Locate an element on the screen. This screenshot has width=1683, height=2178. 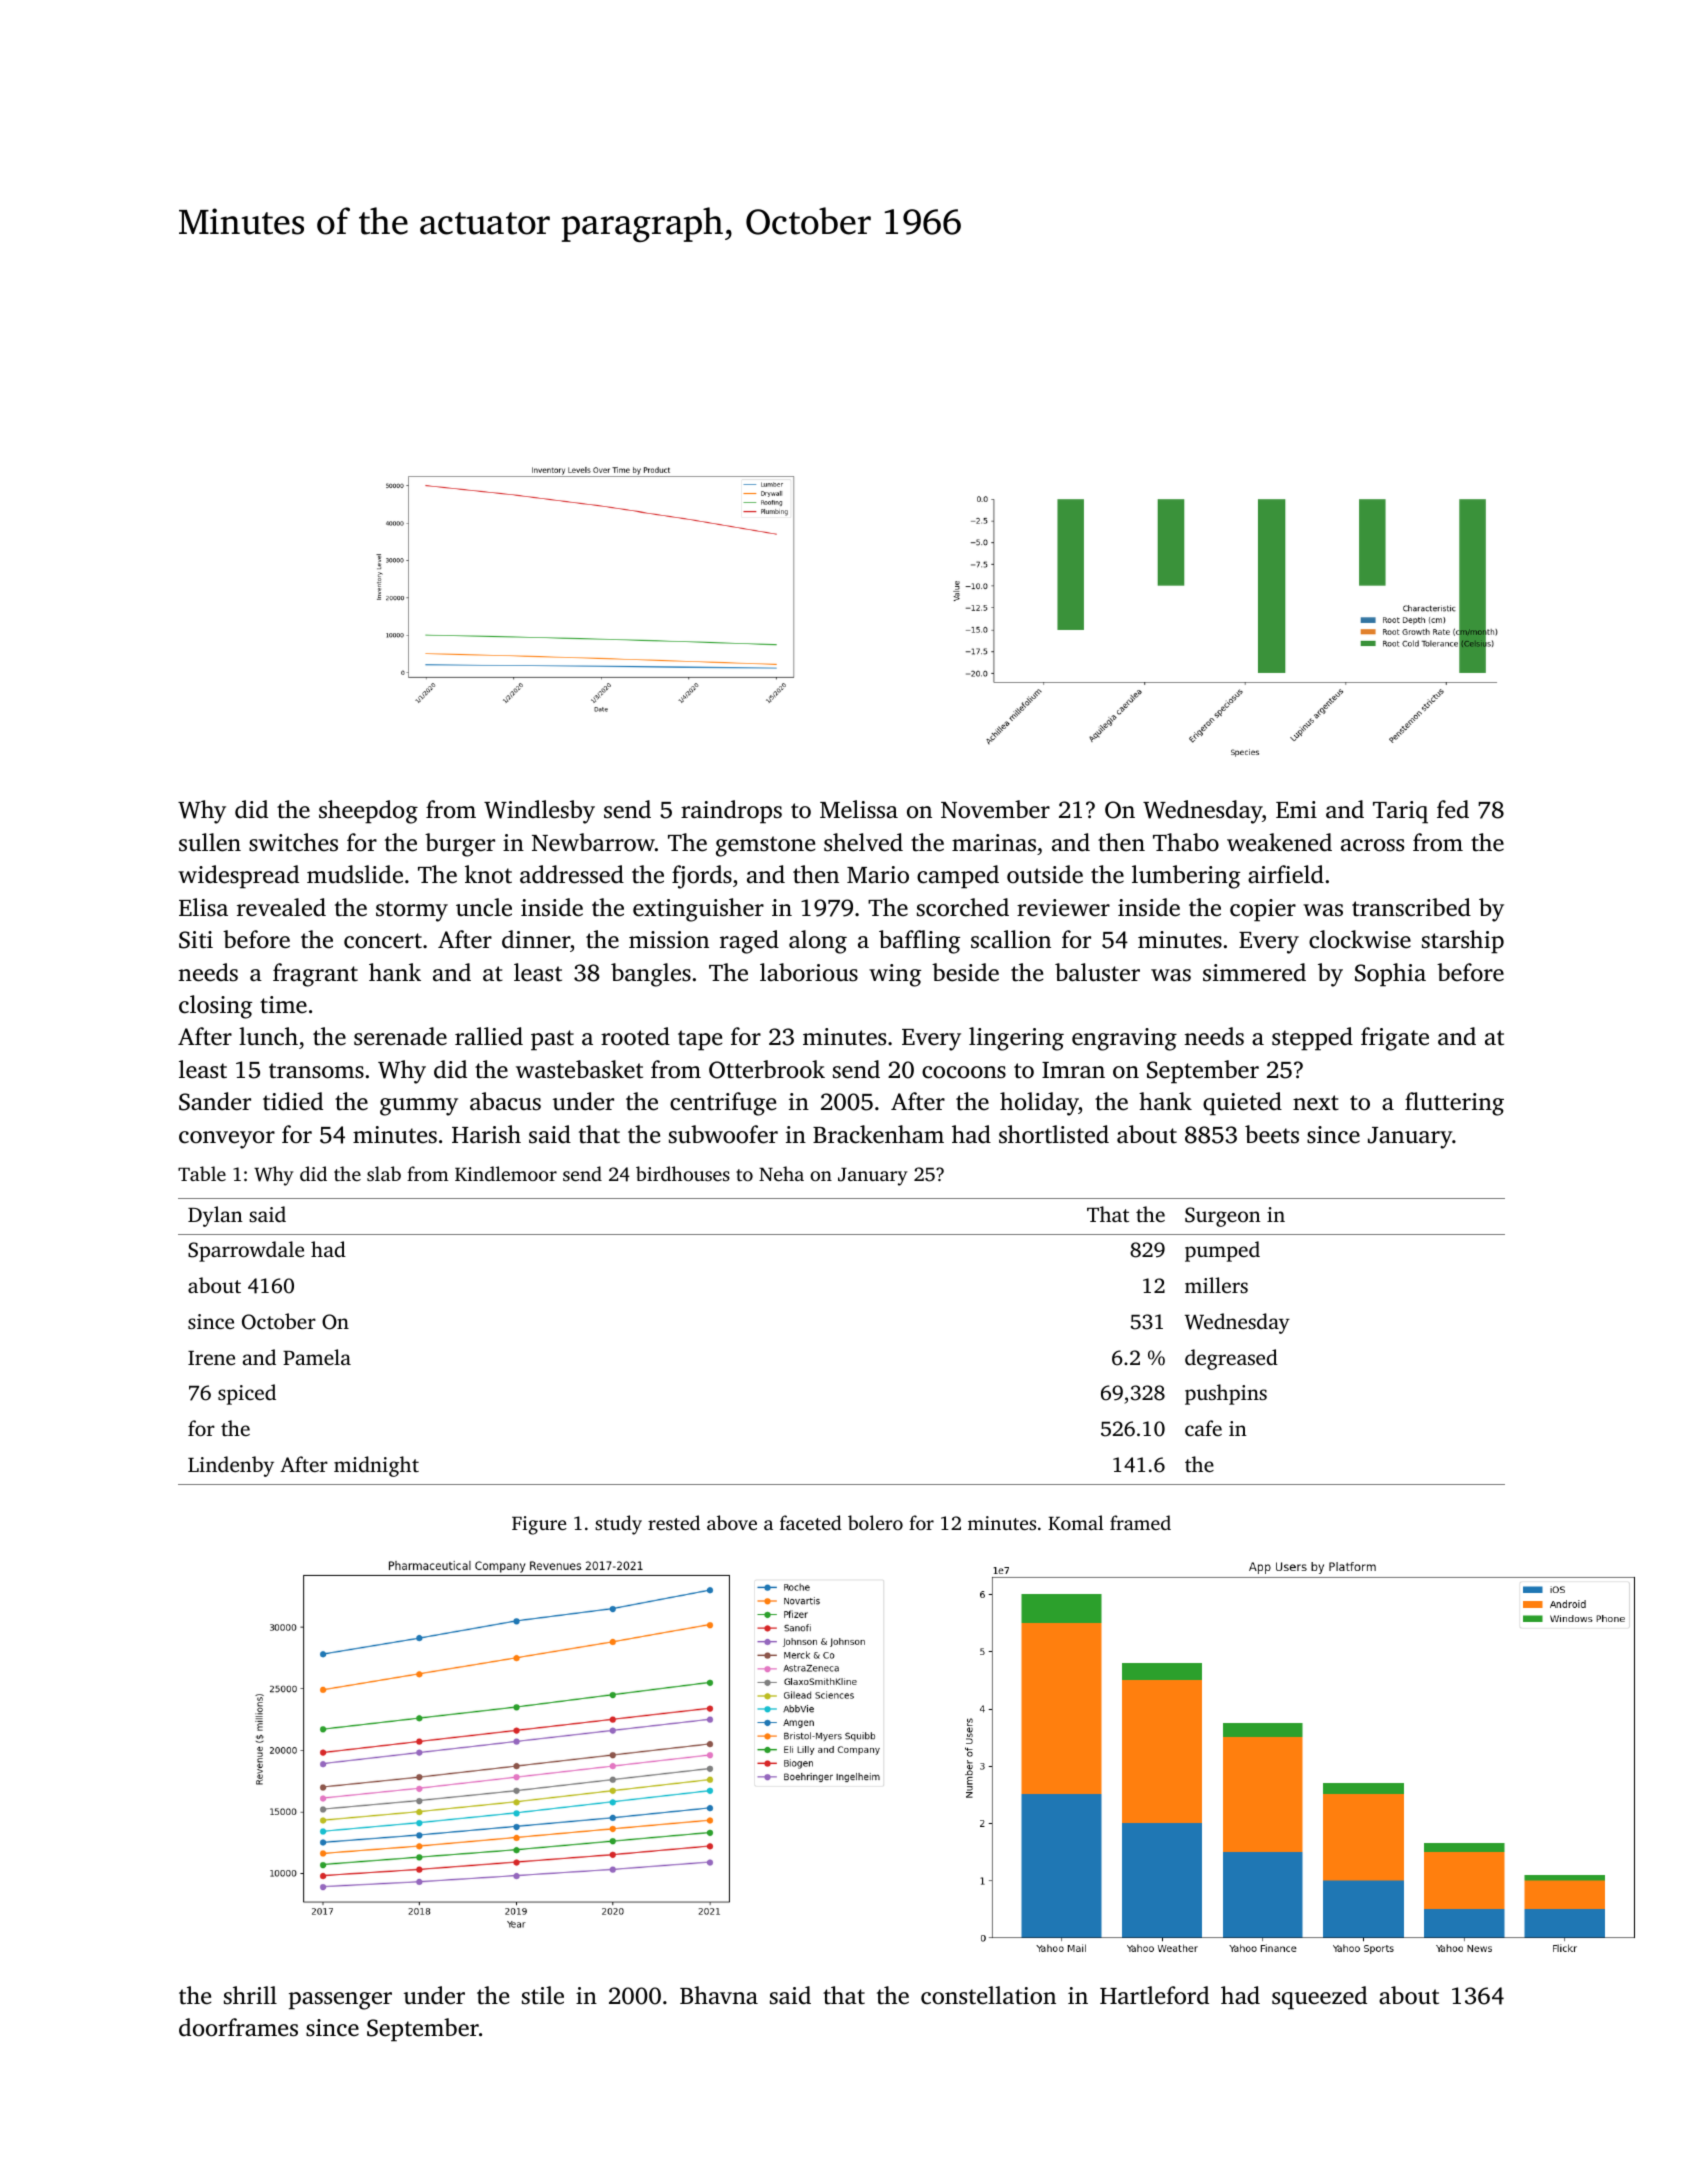
marinas is located at coordinates (994, 843).
